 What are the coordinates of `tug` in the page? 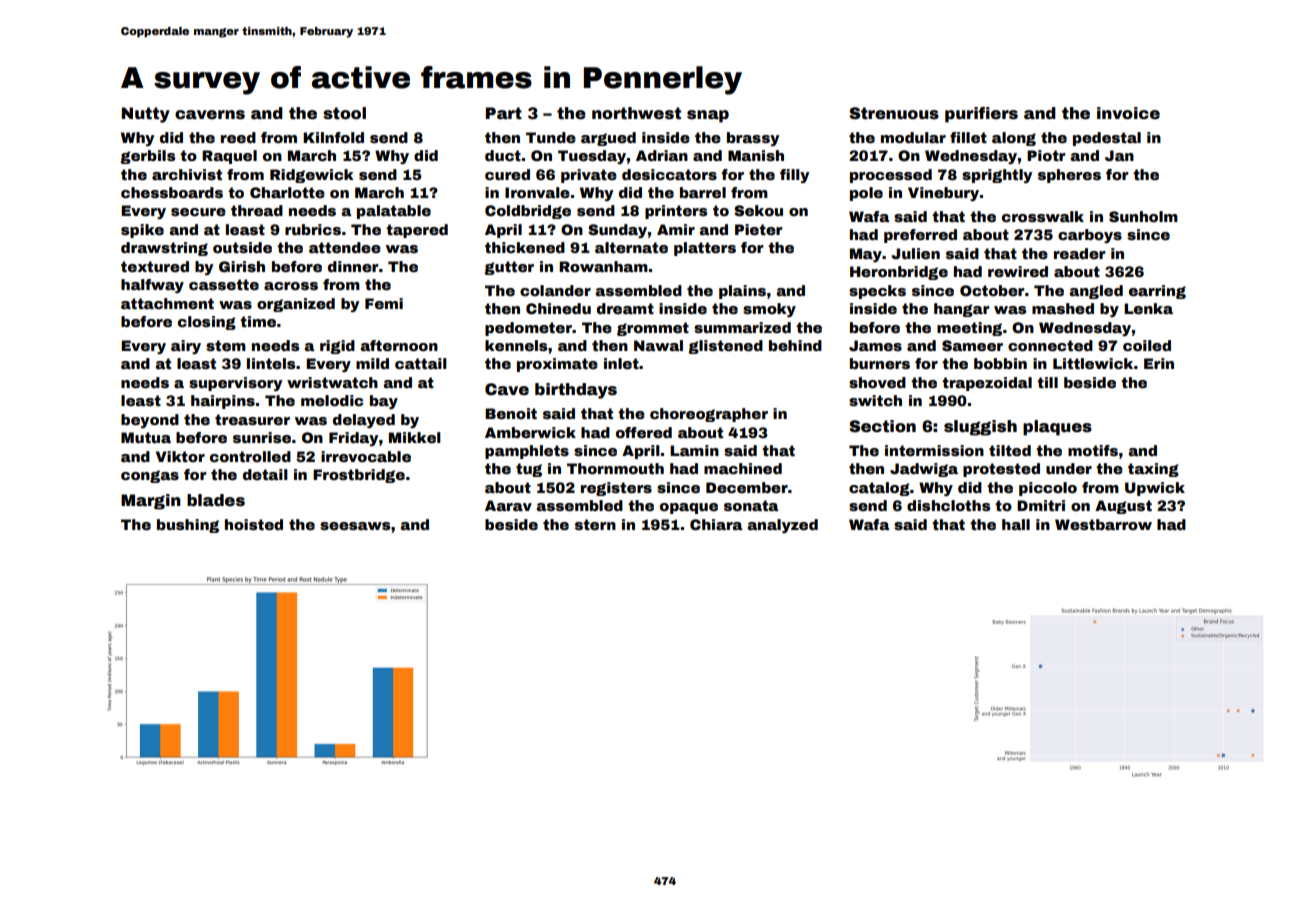 It's located at (529, 470).
